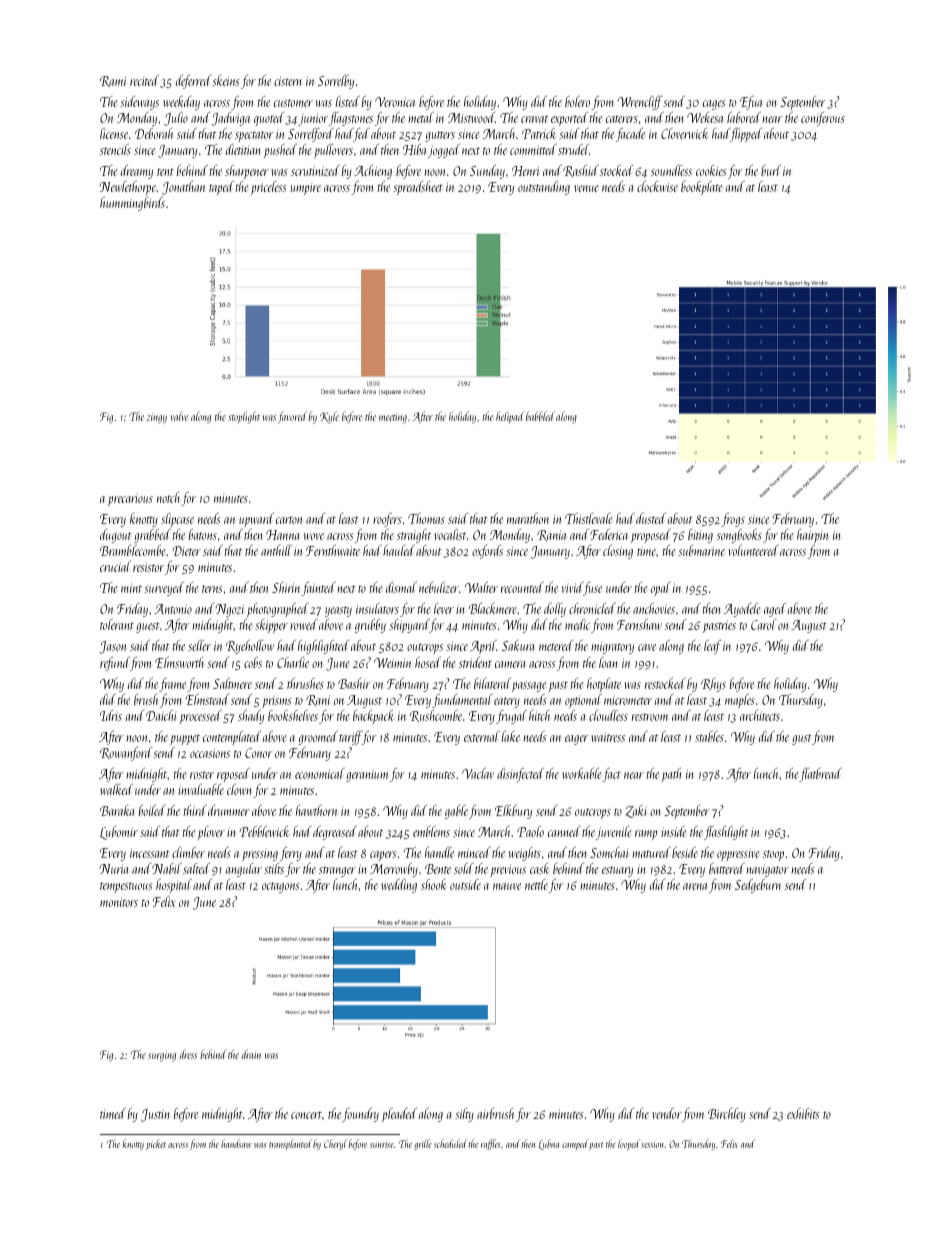  What do you see at coordinates (727, 1115) in the screenshot?
I see `Birchley` at bounding box center [727, 1115].
